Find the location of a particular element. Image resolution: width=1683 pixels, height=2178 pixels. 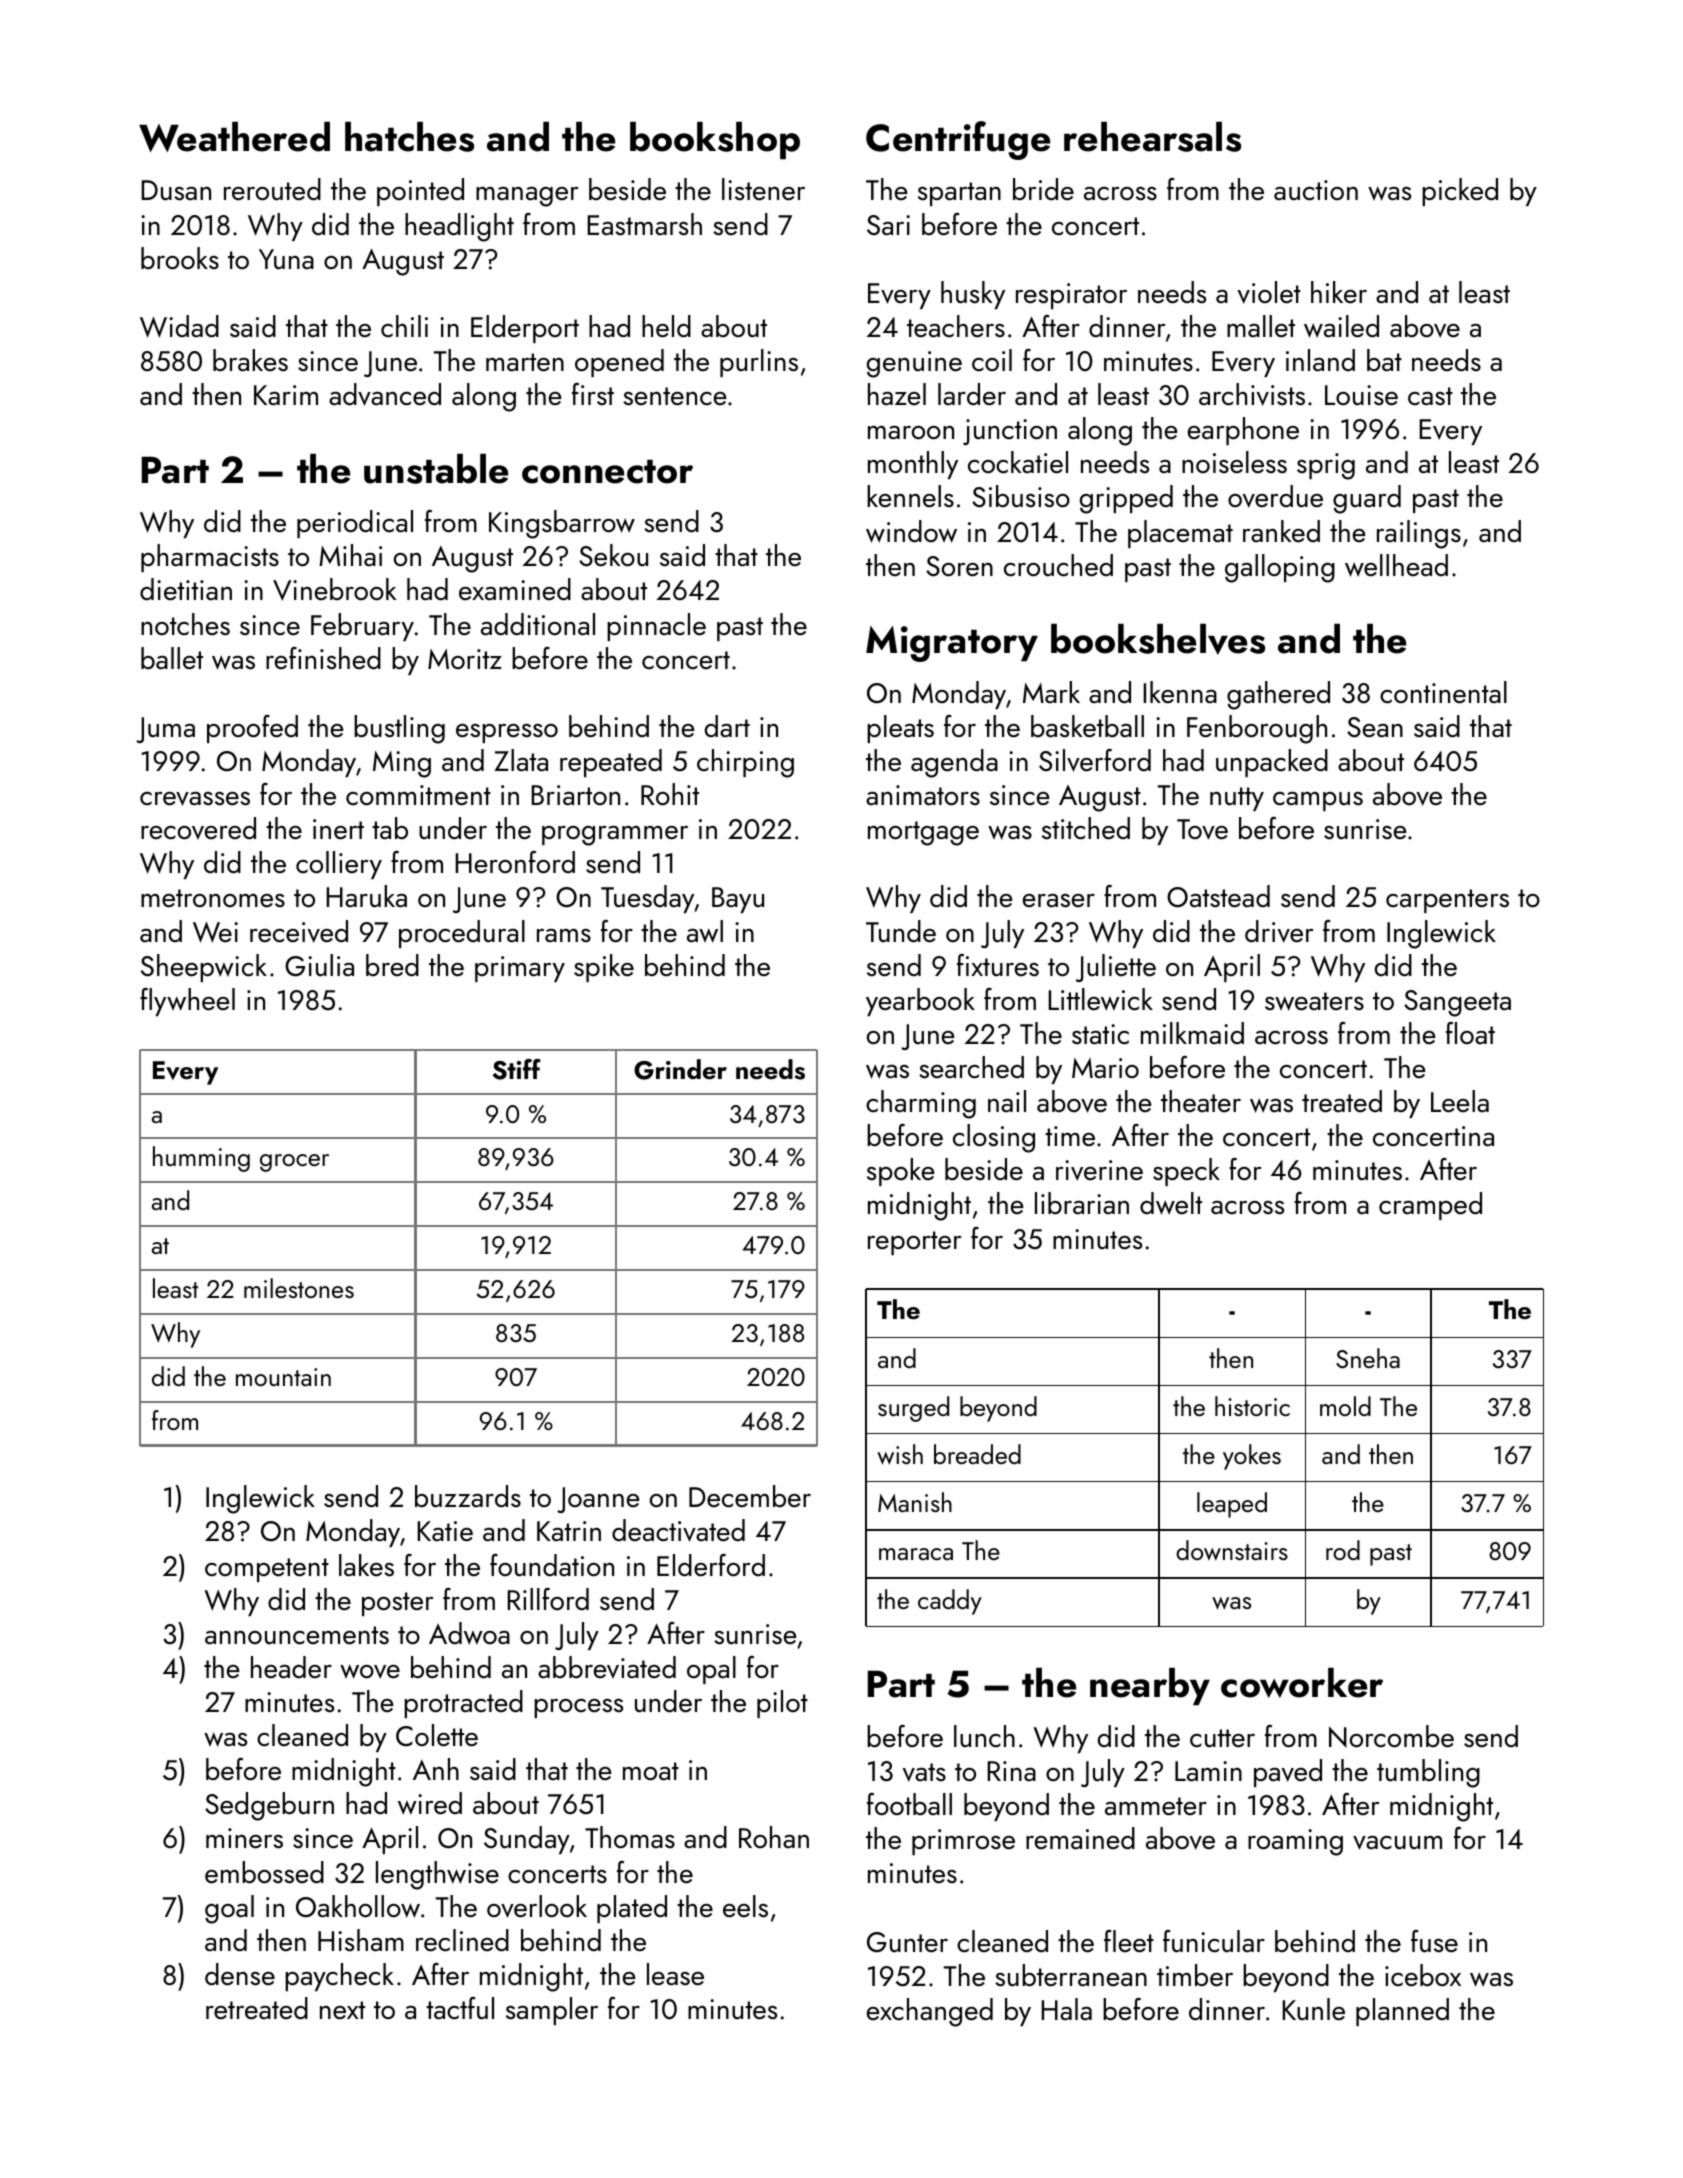

spoke is located at coordinates (901, 1172).
